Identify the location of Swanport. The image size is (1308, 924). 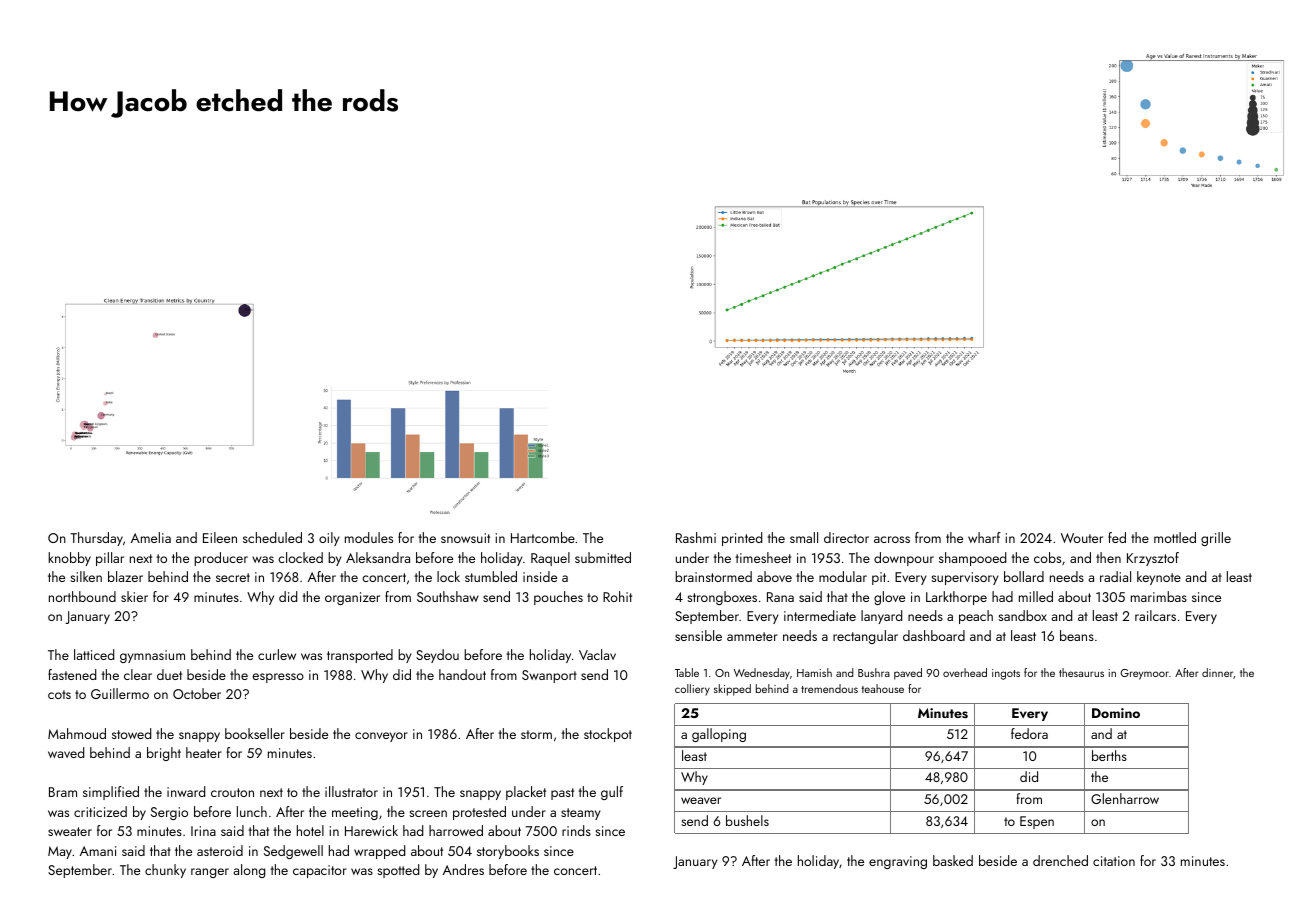
(549, 676).
